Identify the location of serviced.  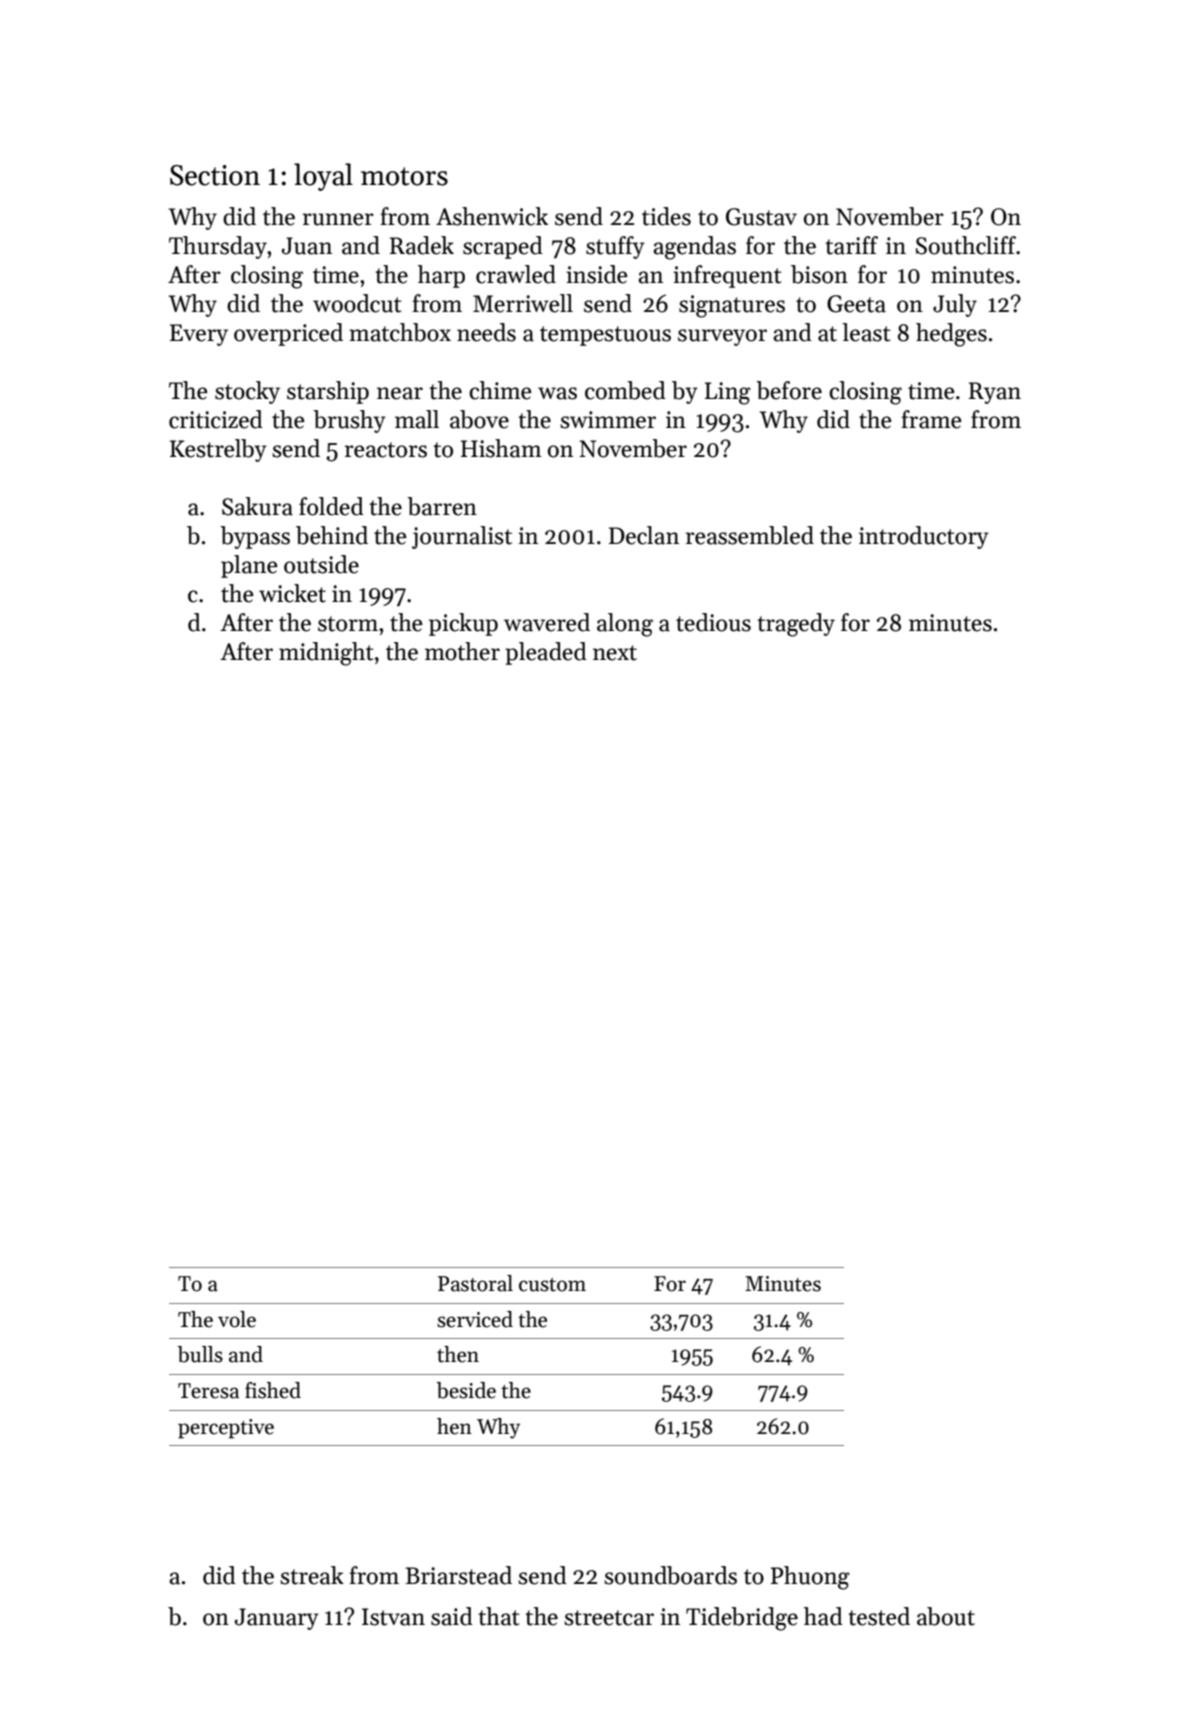
(475, 1319).
